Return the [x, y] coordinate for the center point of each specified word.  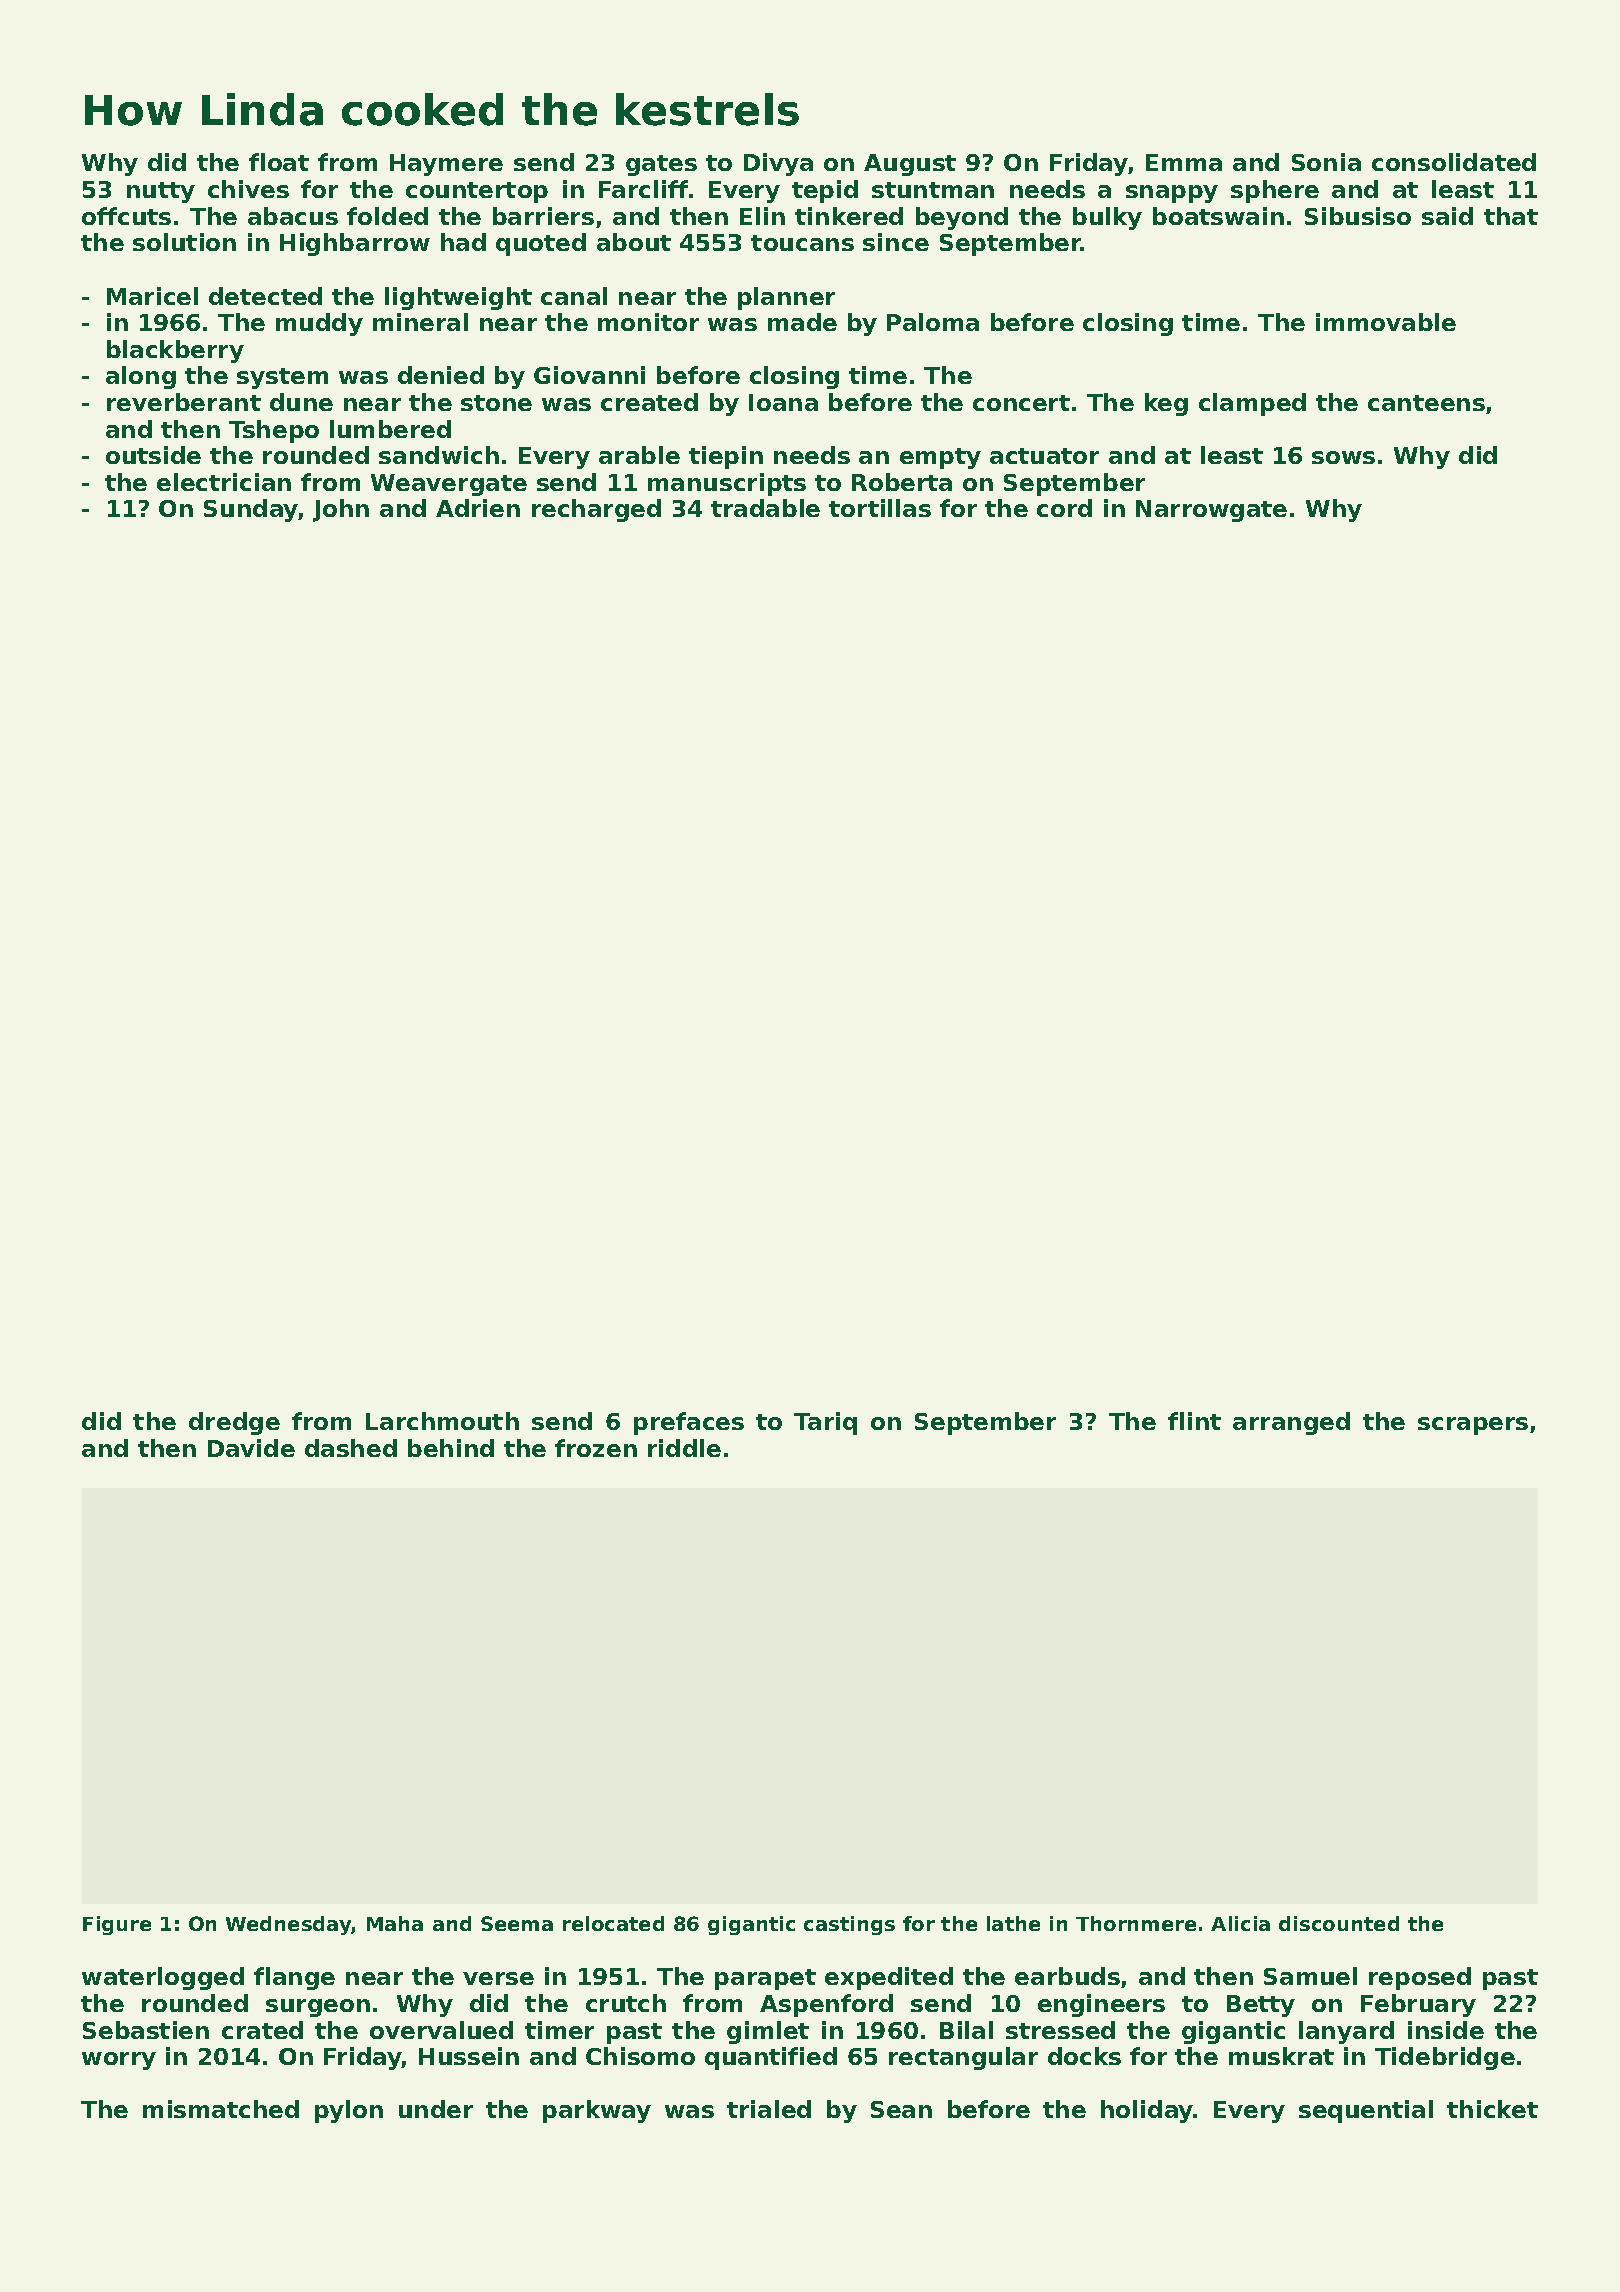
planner [786, 298]
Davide [251, 1448]
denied [441, 375]
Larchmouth [442, 1421]
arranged [1291, 1423]
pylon [349, 2111]
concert [1021, 403]
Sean [901, 2109]
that [1511, 216]
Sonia [1326, 162]
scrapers [1473, 1426]
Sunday [251, 510]
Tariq [825, 1423]
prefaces [689, 1423]
